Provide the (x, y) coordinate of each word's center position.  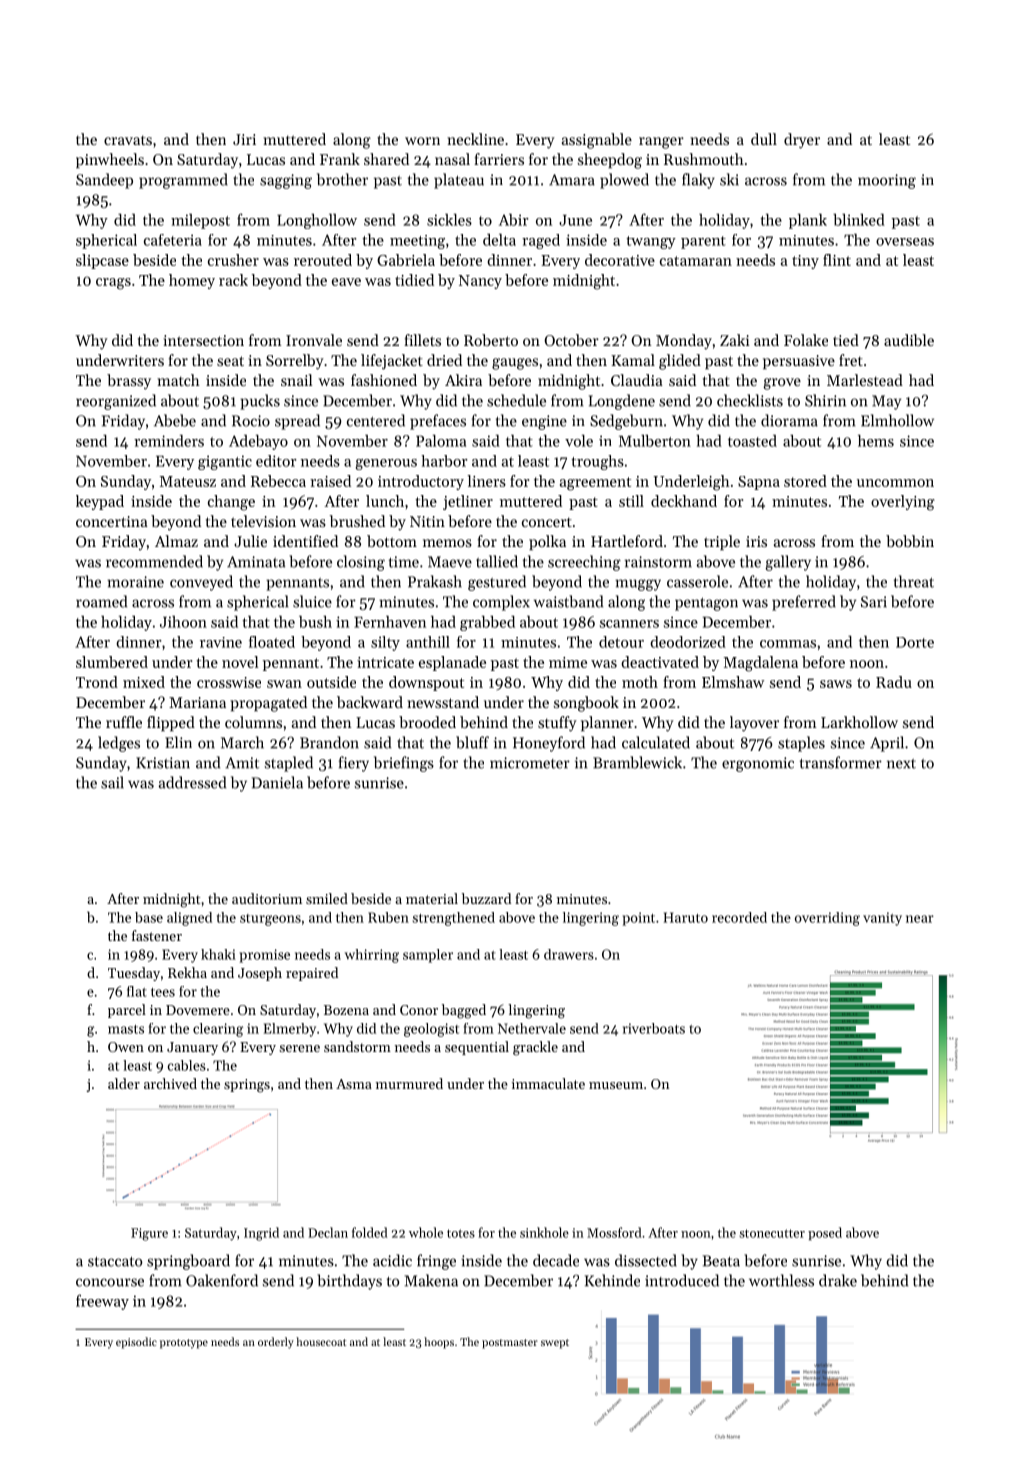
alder (124, 1083)
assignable (597, 141)
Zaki (735, 340)
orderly (276, 1343)
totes (461, 1233)
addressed (192, 782)
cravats (128, 140)
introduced (682, 1280)
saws (836, 684)
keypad (100, 502)
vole (579, 440)
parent (703, 242)
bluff (472, 742)
